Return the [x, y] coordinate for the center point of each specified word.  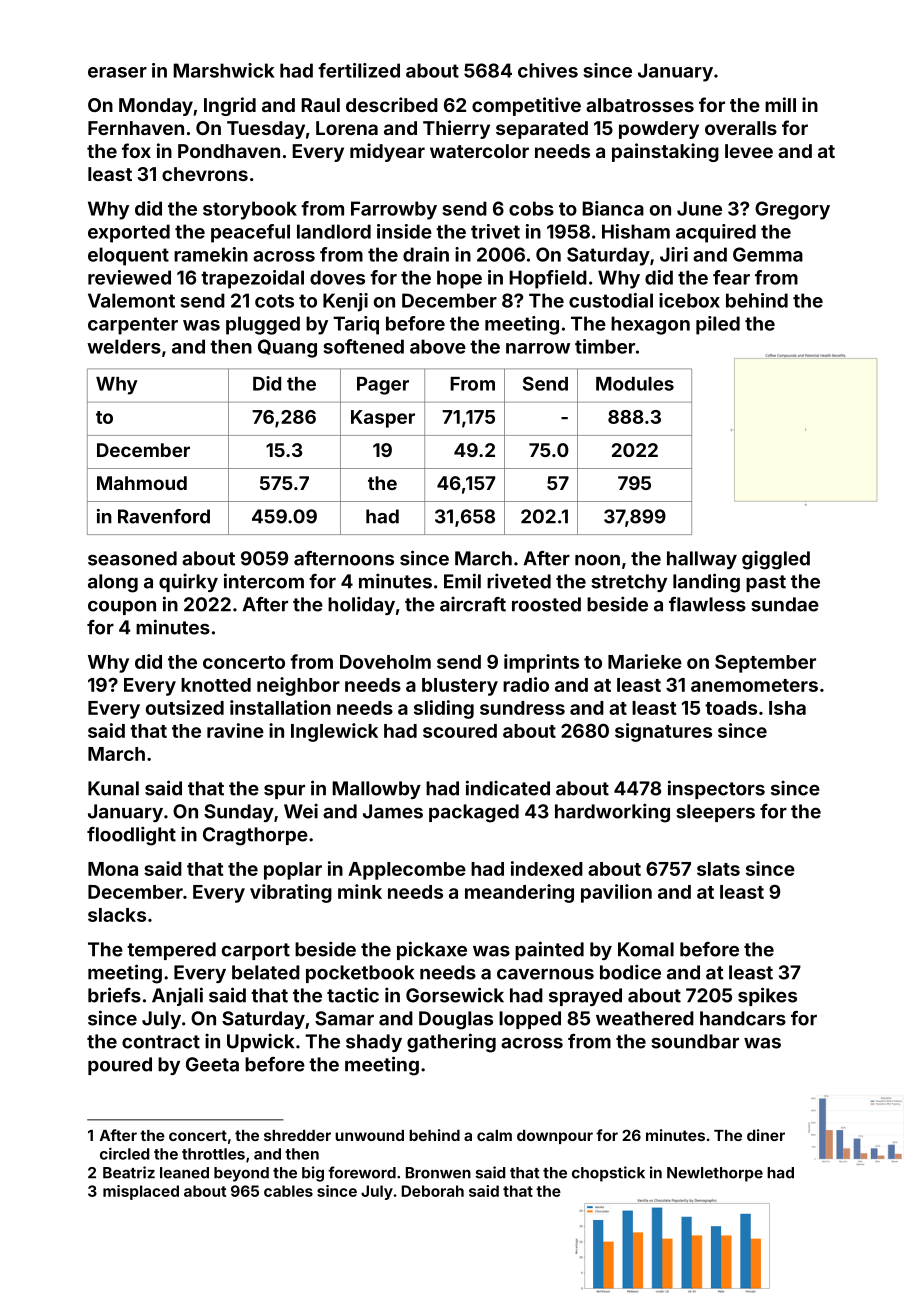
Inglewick [334, 732]
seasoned [132, 558]
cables [288, 1191]
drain [426, 254]
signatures [663, 732]
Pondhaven [229, 151]
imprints [541, 663]
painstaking [665, 152]
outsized [185, 707]
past [766, 583]
